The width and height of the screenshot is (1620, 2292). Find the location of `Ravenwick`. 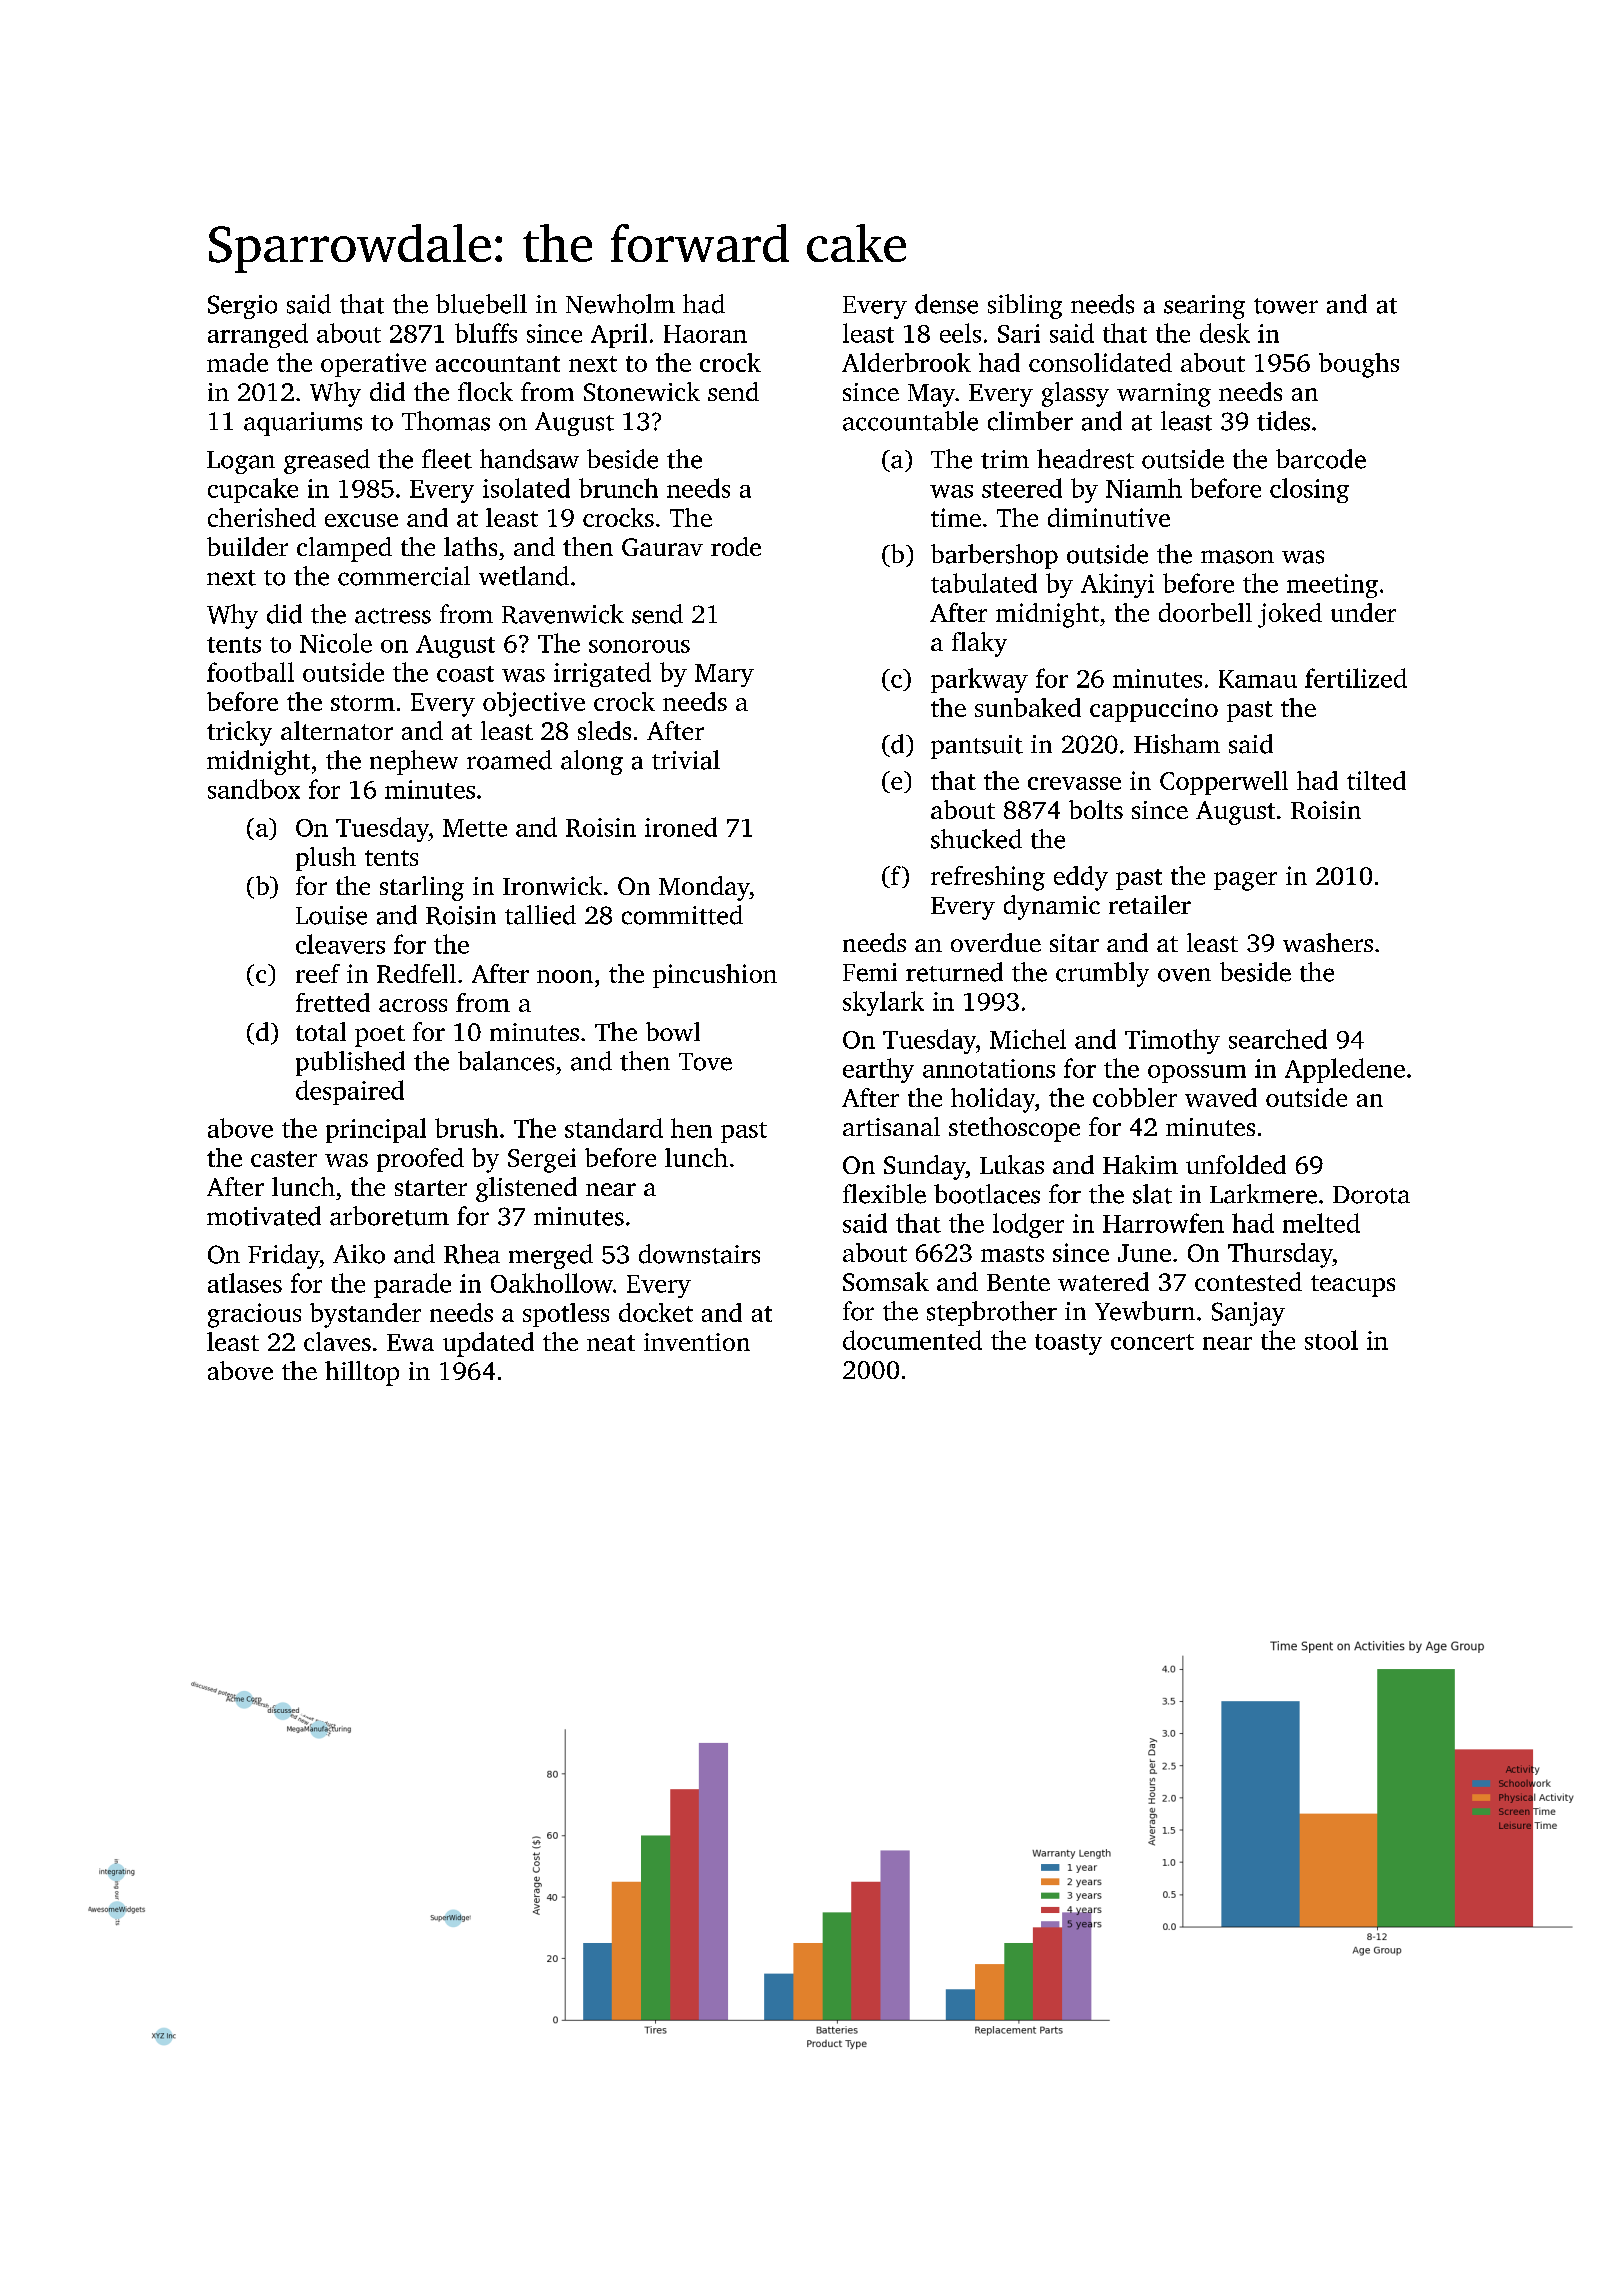

Ravenwick is located at coordinates (563, 614).
